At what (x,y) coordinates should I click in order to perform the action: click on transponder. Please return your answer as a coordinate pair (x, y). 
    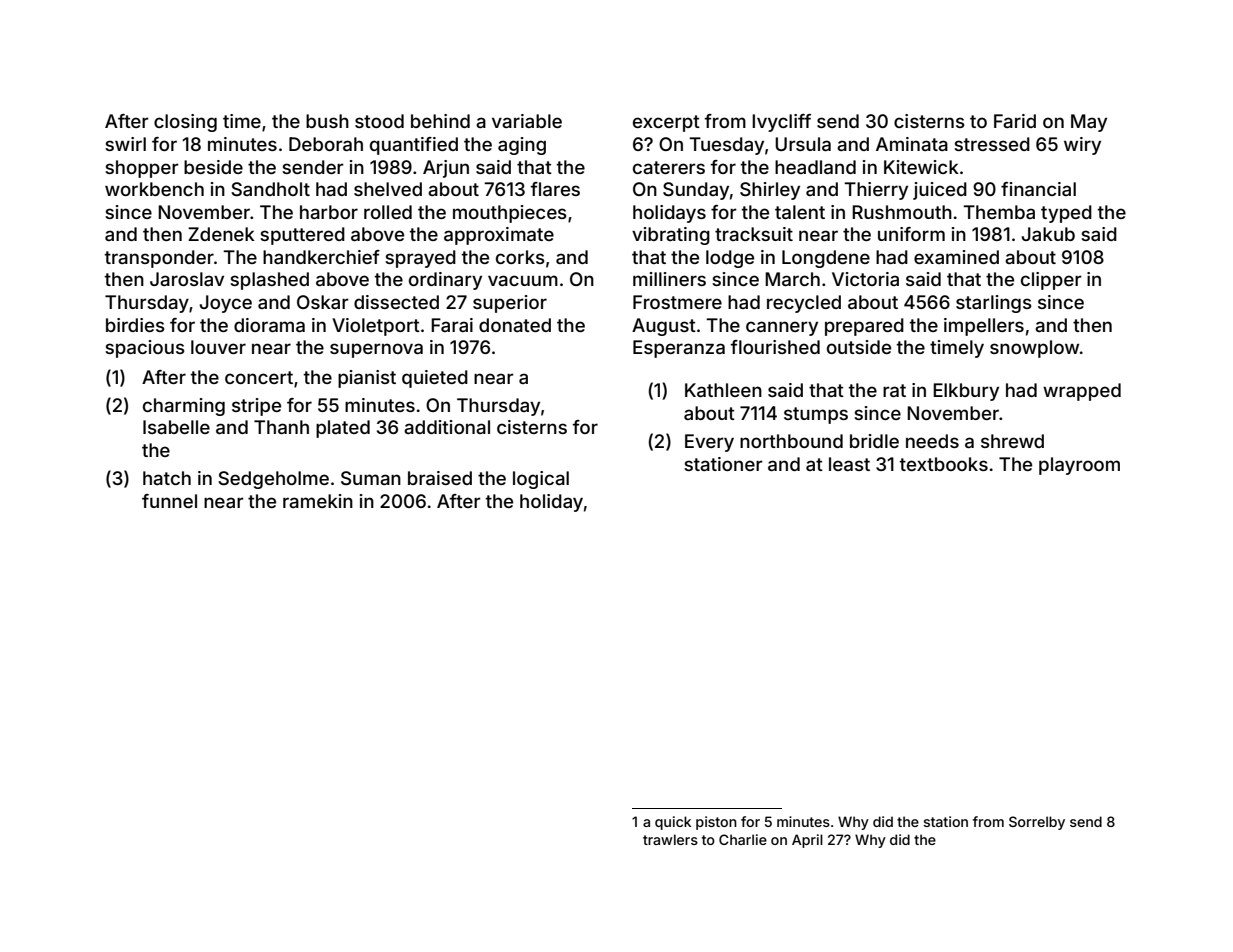
    Looking at the image, I should click on (159, 259).
